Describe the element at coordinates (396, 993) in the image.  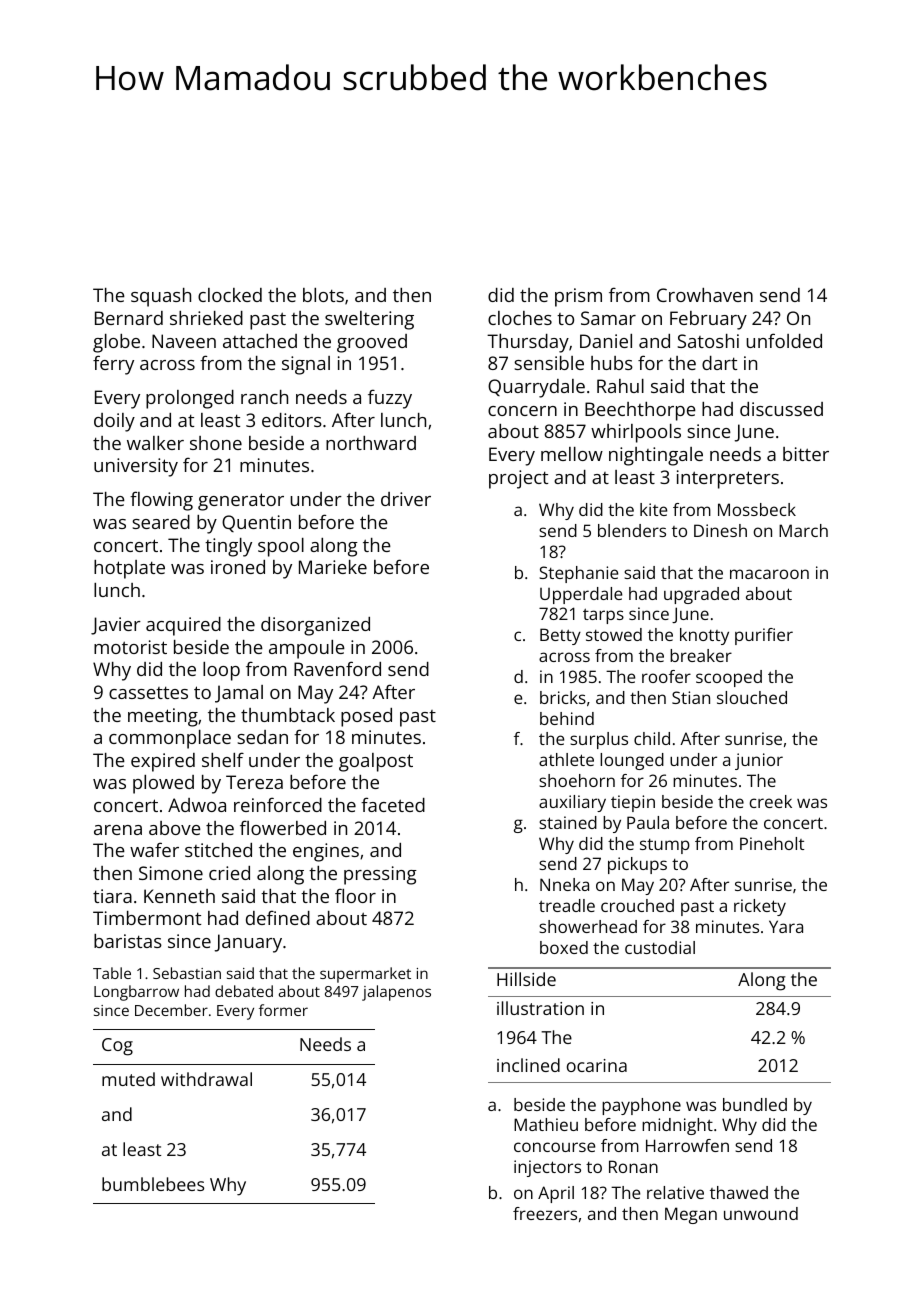
I see `jalapenos` at that location.
